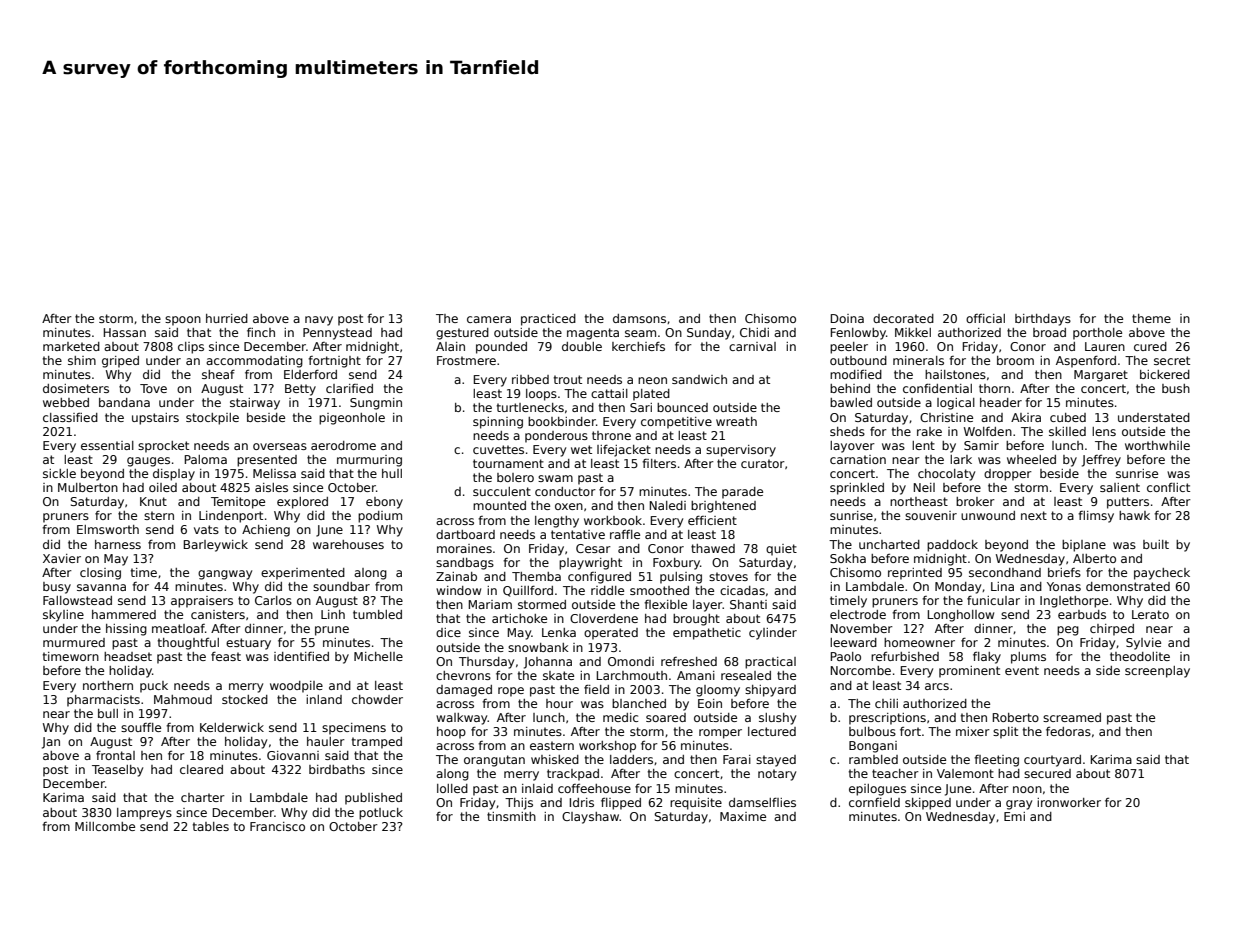 This screenshot has height=952, width=1233. What do you see at coordinates (63, 616) in the screenshot?
I see `skyline` at bounding box center [63, 616].
